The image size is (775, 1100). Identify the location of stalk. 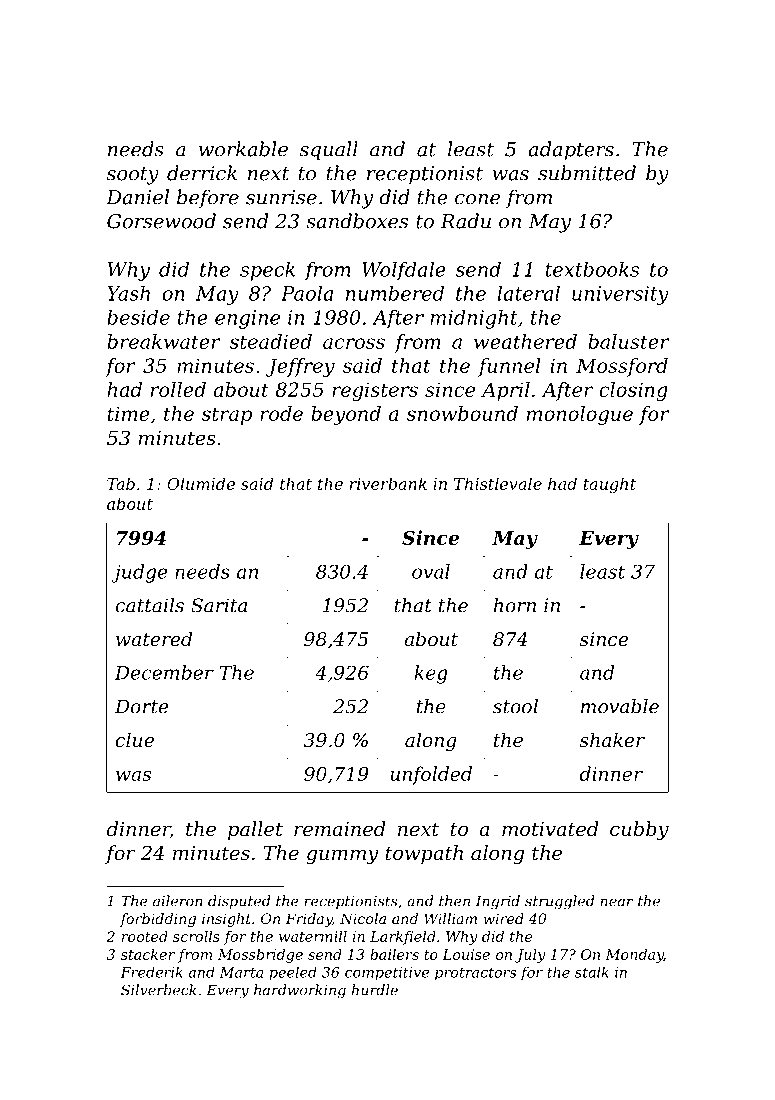
(592, 972).
